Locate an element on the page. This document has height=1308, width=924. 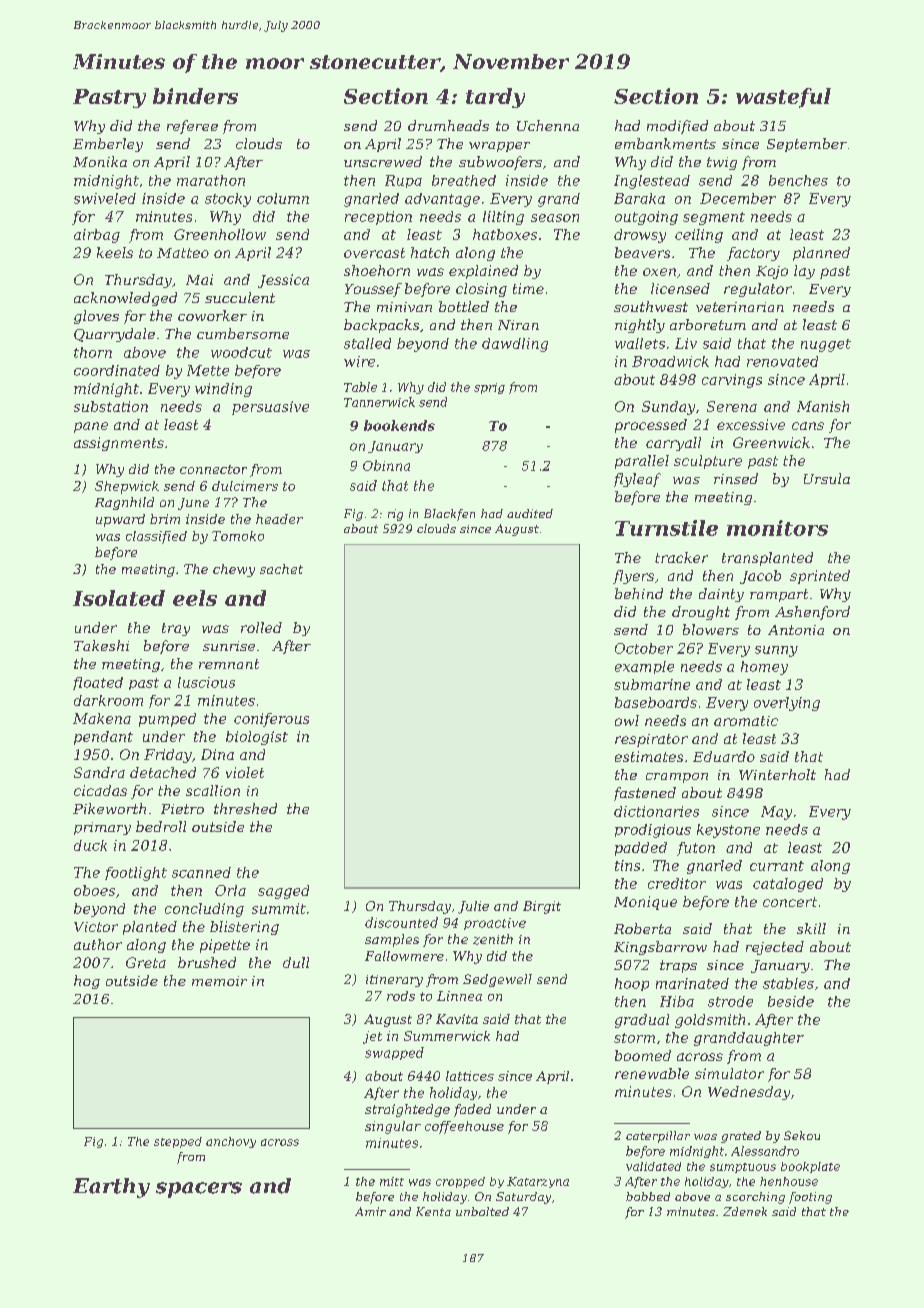
Takeshi is located at coordinates (101, 645).
